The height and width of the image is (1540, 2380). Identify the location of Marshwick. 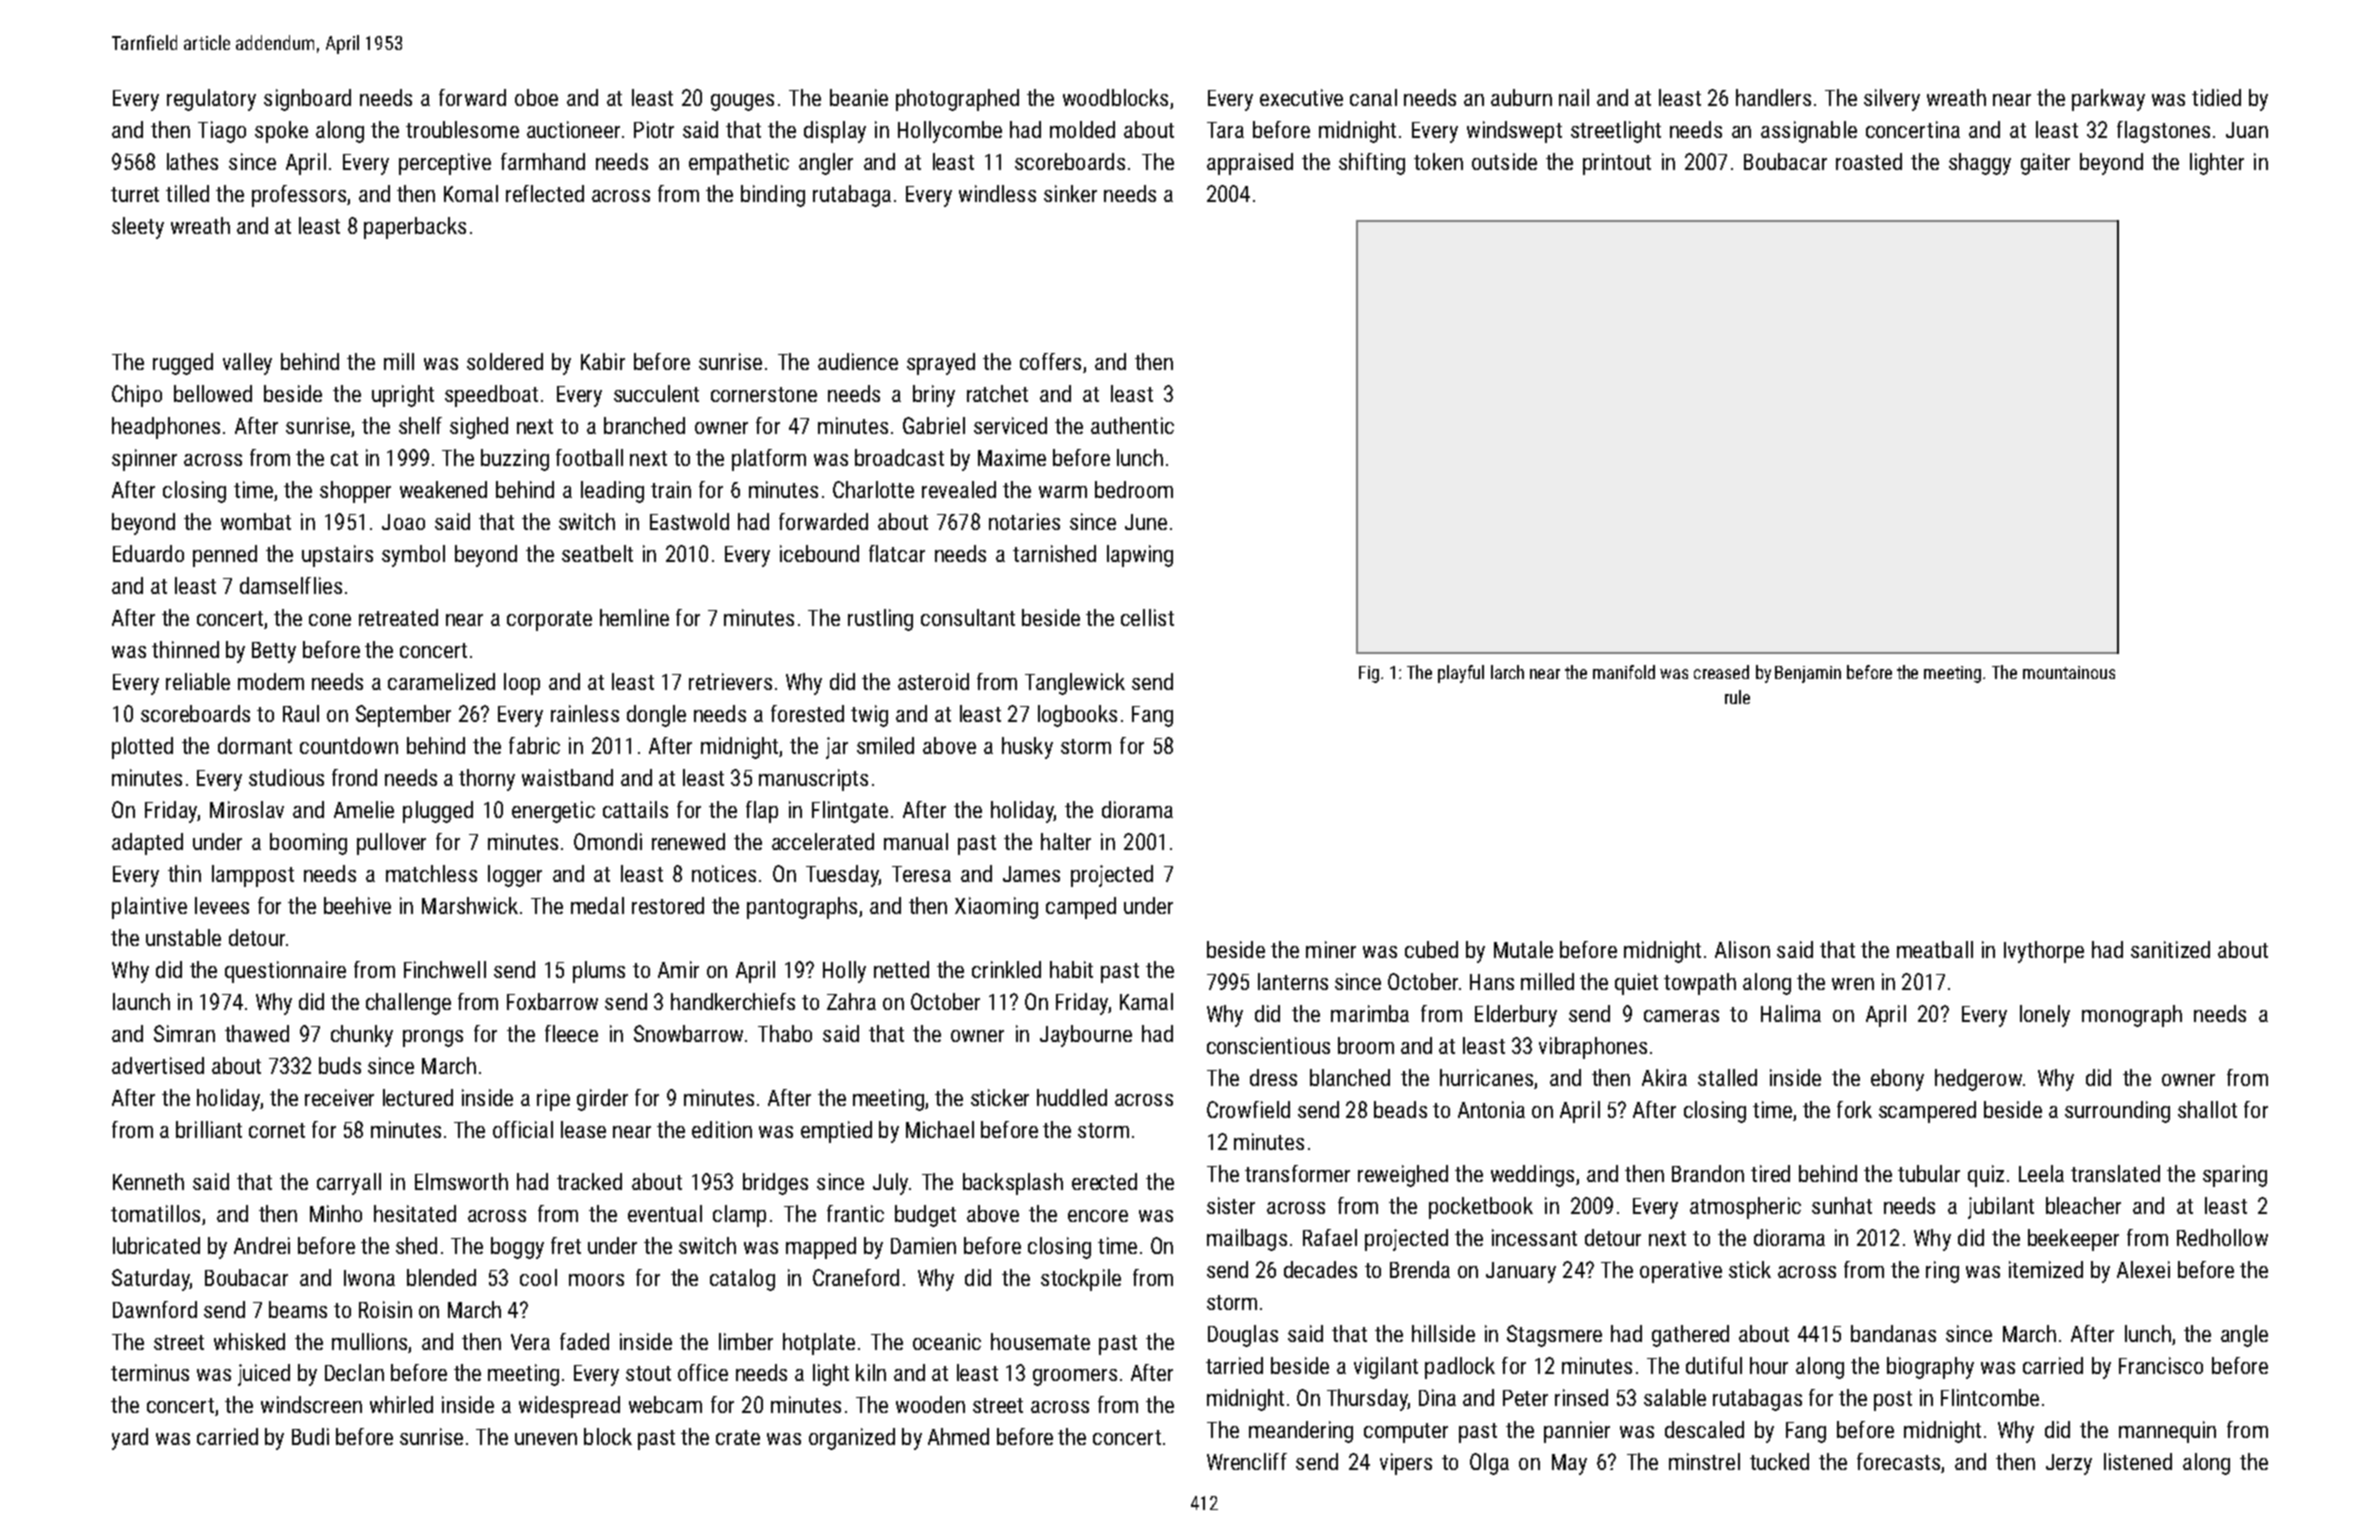
(470, 905).
